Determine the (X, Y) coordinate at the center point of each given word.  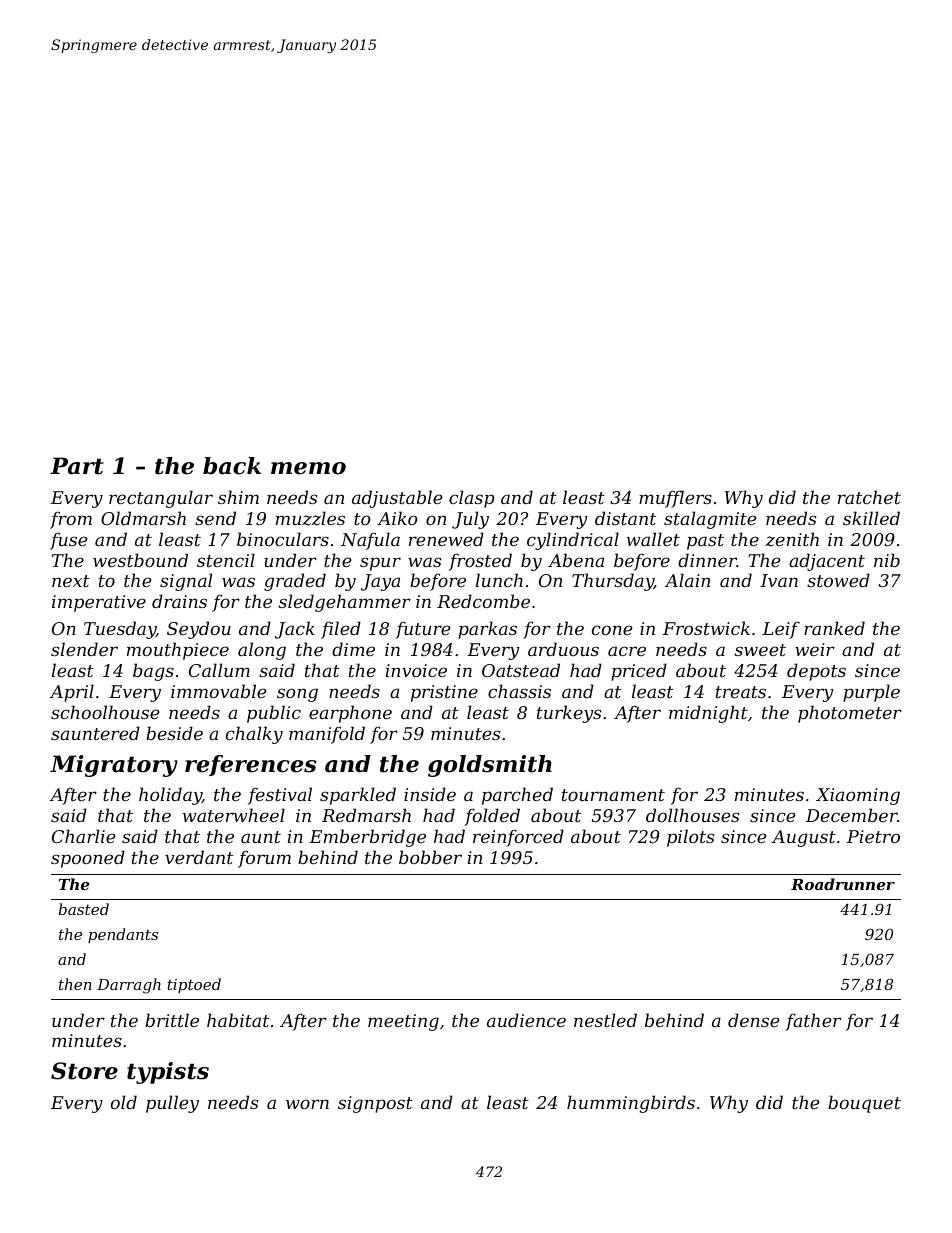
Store (84, 1071)
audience (526, 1020)
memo (308, 468)
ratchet (869, 497)
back (232, 466)
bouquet (864, 1104)
